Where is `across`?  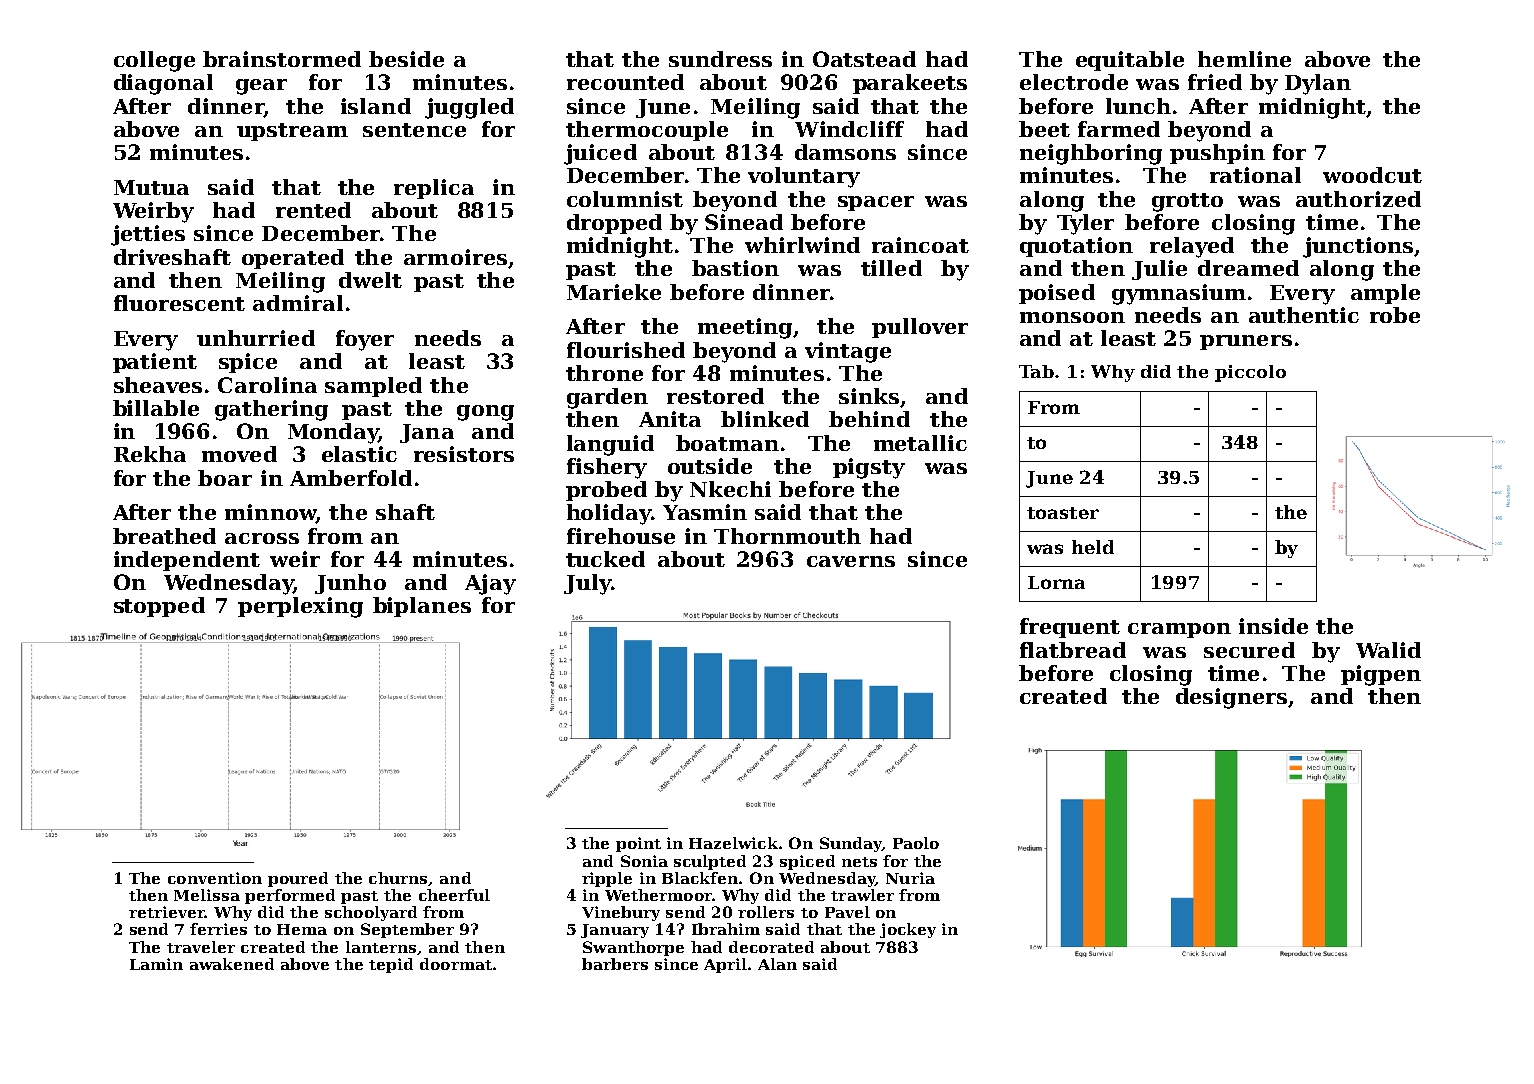
across is located at coordinates (262, 538).
